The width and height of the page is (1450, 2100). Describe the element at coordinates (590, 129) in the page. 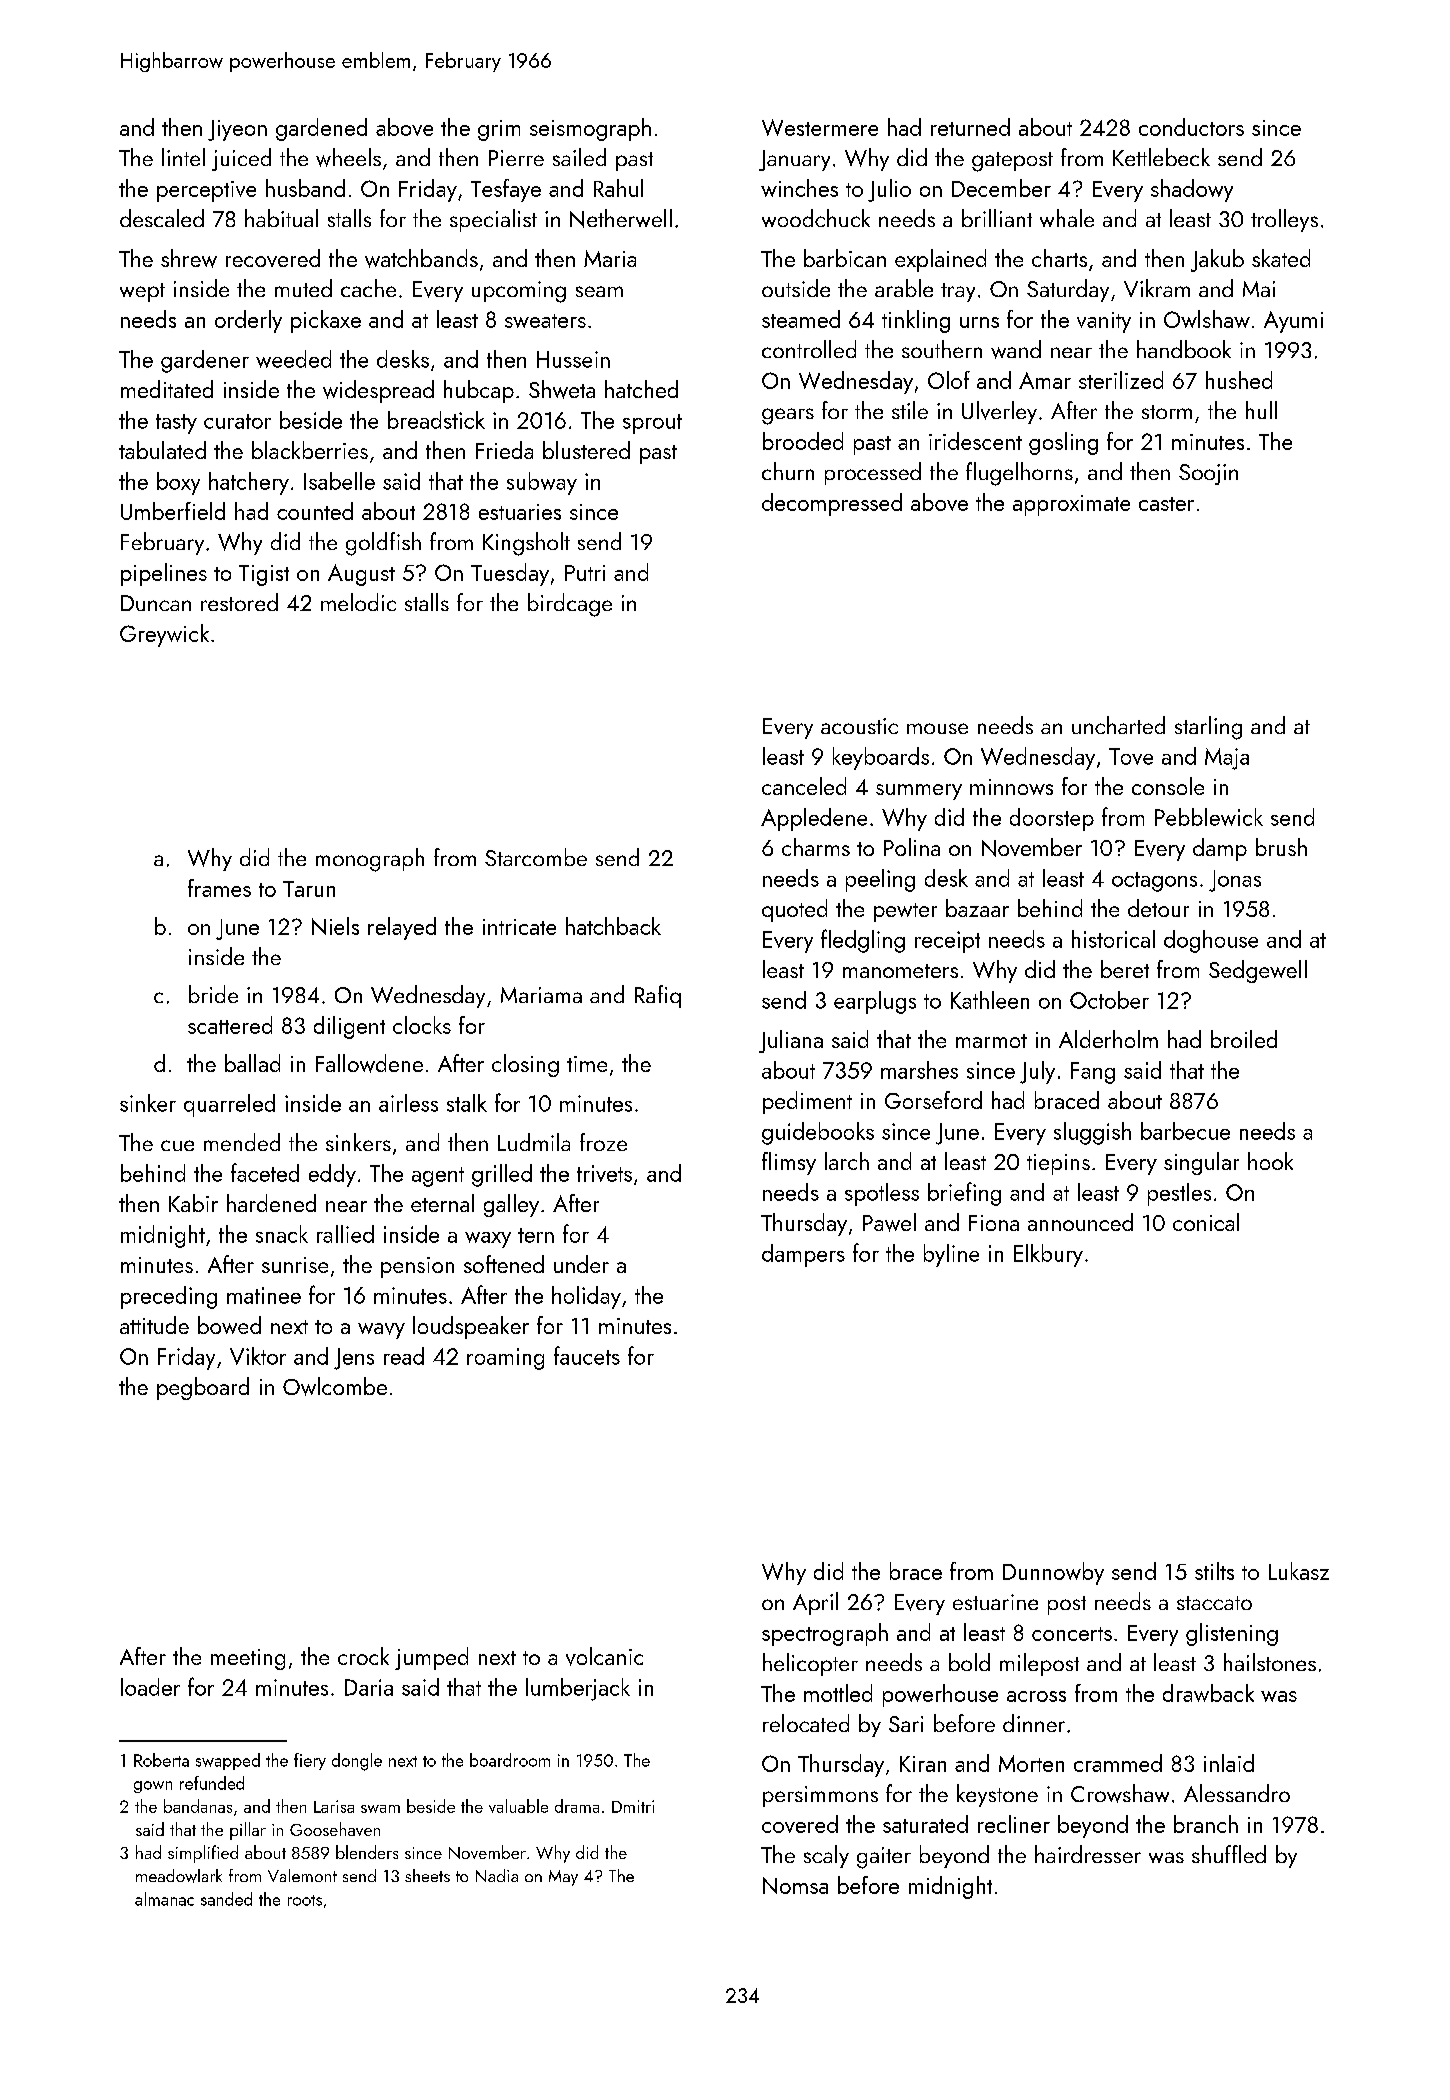

I see `seismograph` at that location.
